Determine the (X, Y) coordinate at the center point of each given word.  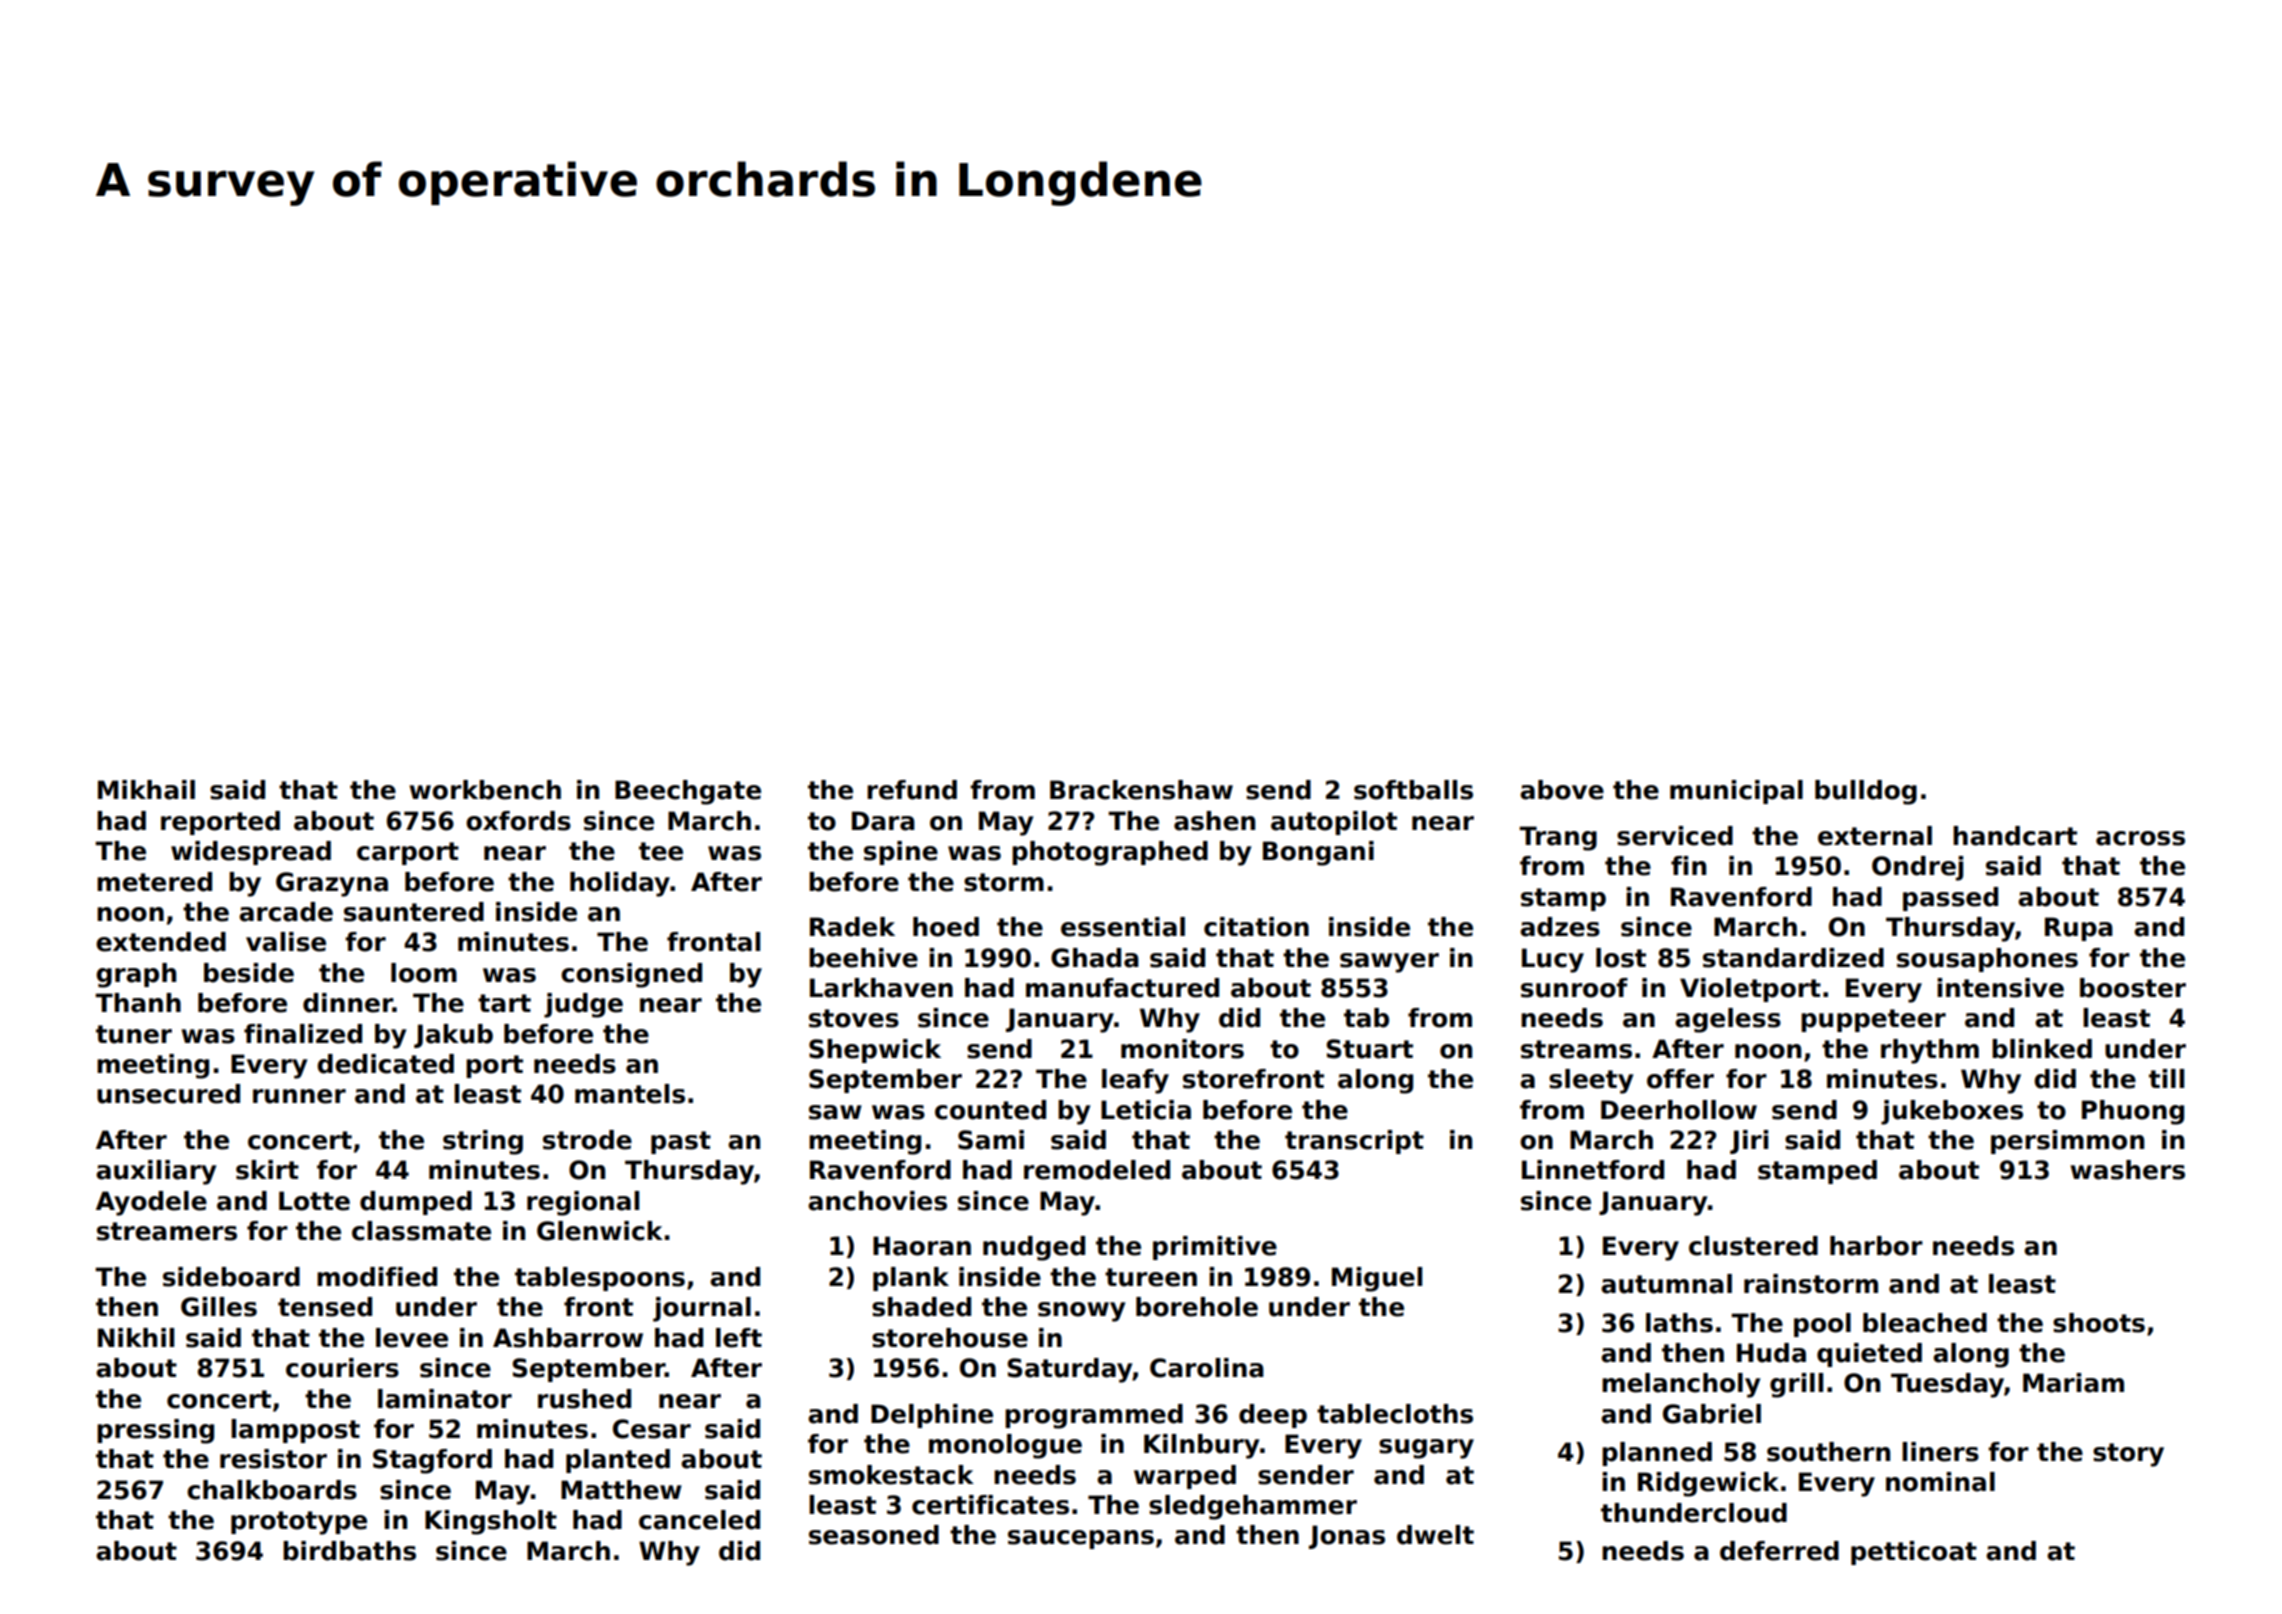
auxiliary (156, 1172)
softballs (1413, 790)
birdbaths (349, 1551)
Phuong (2133, 1112)
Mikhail (146, 790)
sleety (1591, 1081)
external (1875, 836)
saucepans (1081, 1539)
